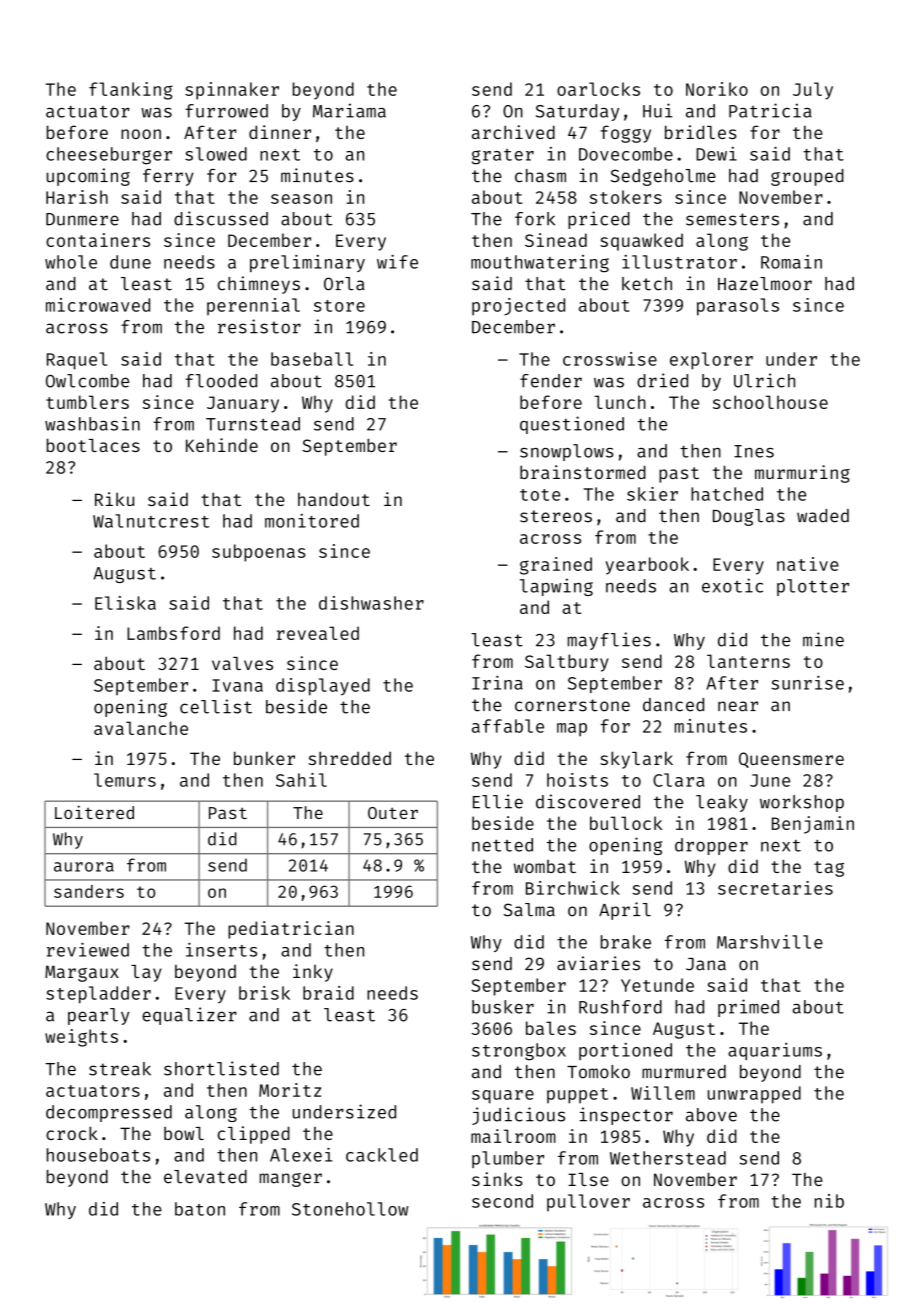 The height and width of the screenshot is (1316, 908). I want to click on houseboats, so click(98, 1155).
